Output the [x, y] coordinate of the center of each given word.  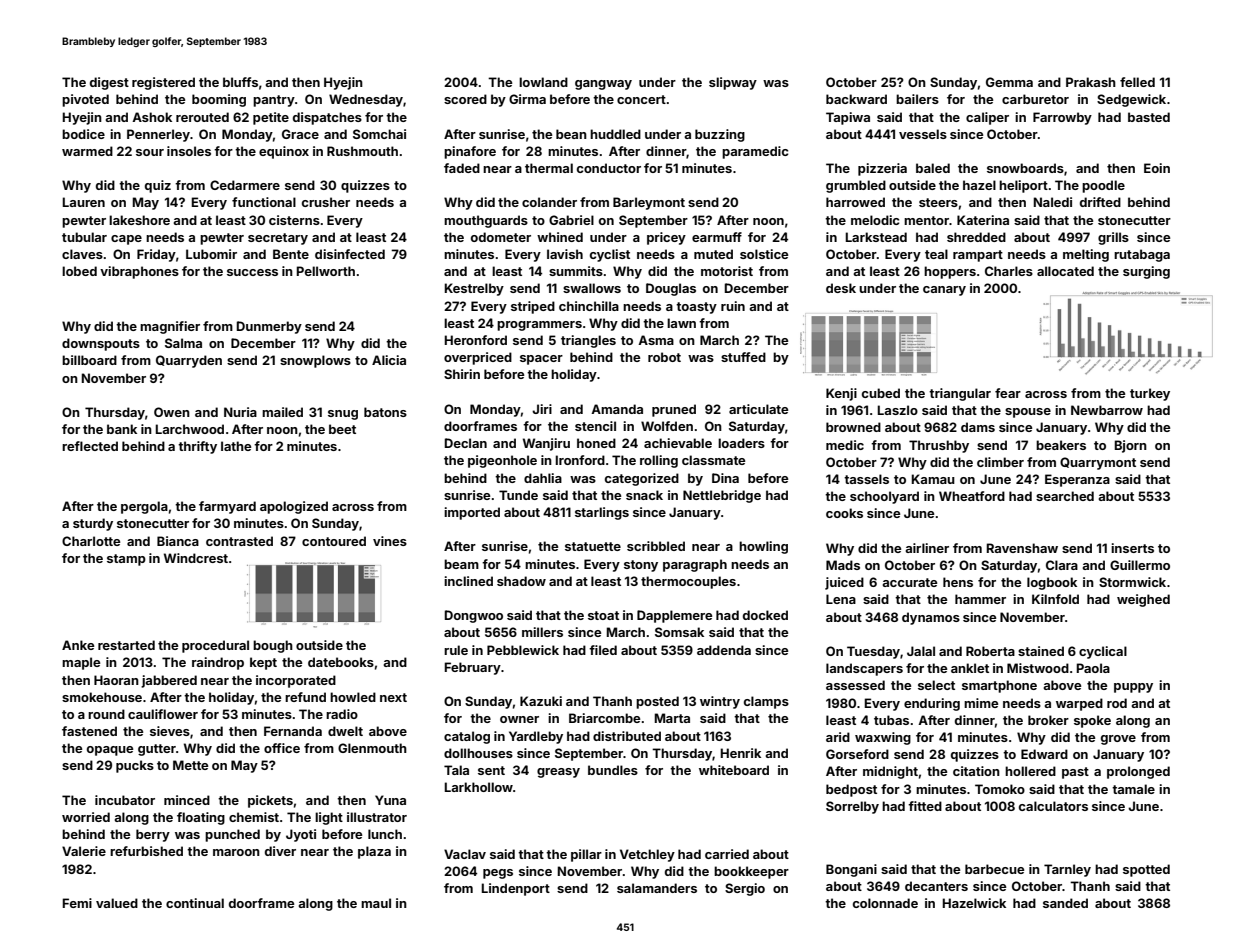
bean [571, 134]
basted [1149, 117]
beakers [1061, 445]
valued [117, 903]
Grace [300, 134]
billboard [89, 360]
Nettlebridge [722, 496]
